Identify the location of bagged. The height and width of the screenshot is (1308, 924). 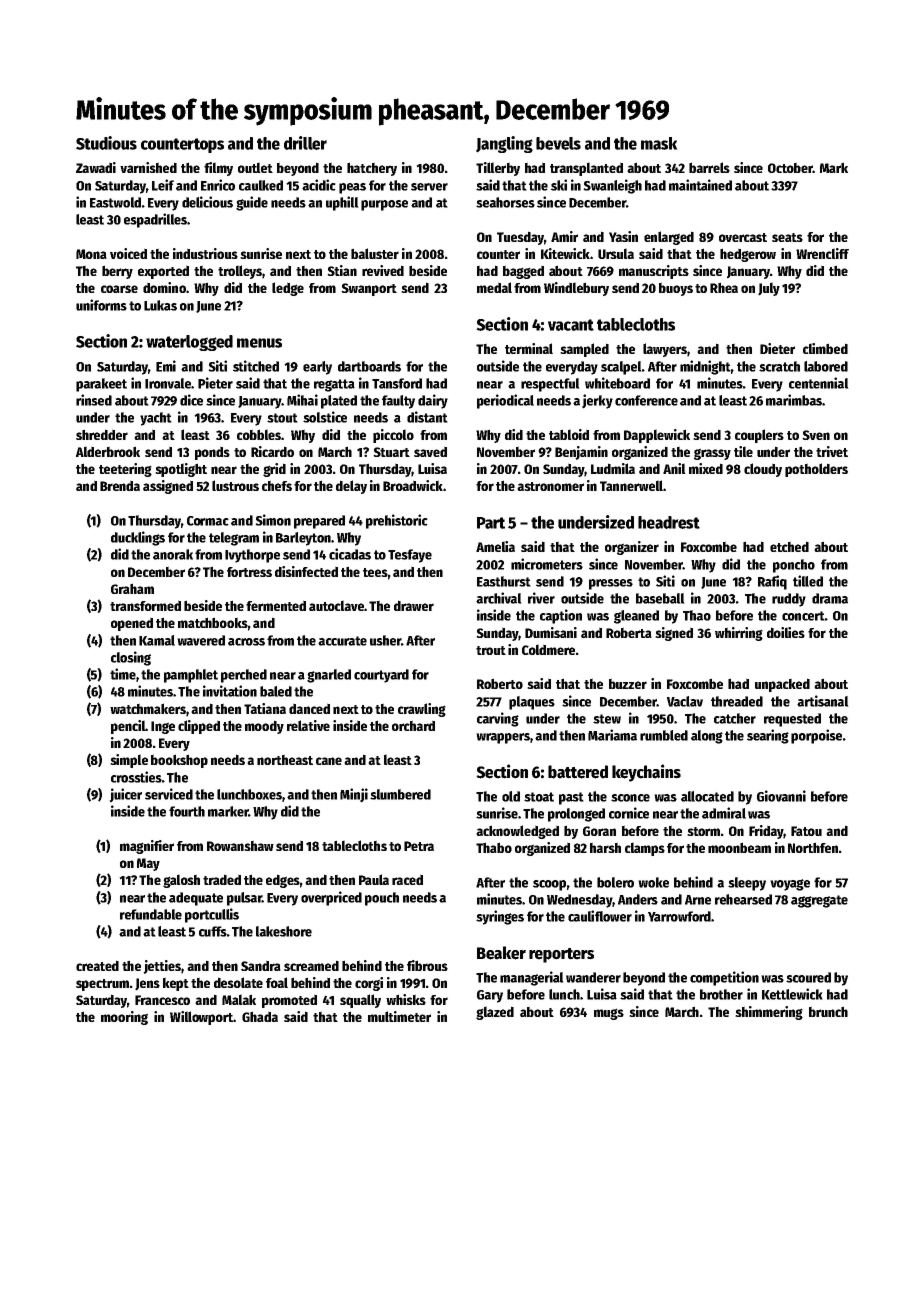
(523, 272).
